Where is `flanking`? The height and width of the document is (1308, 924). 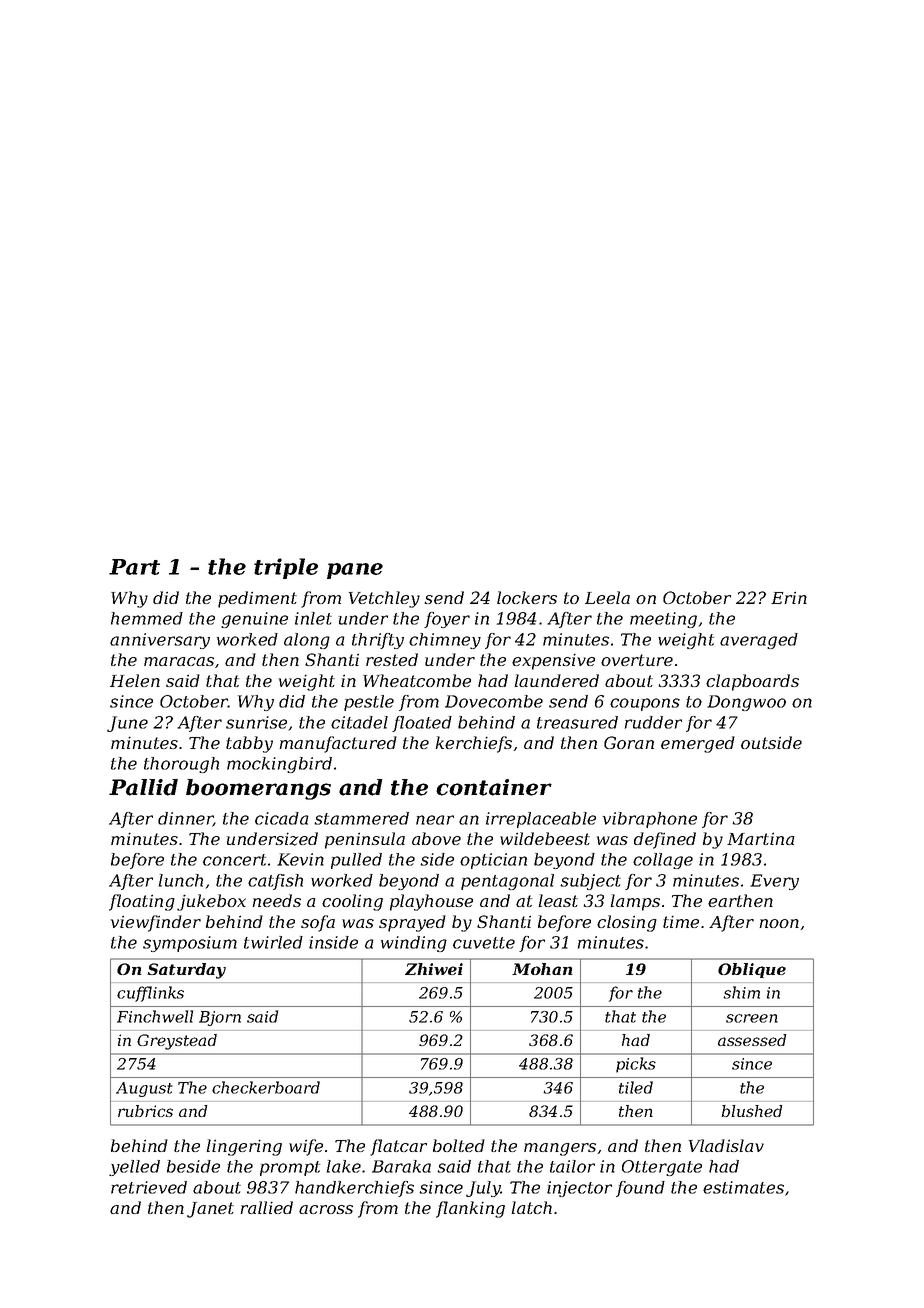
flanking is located at coordinates (470, 1209).
